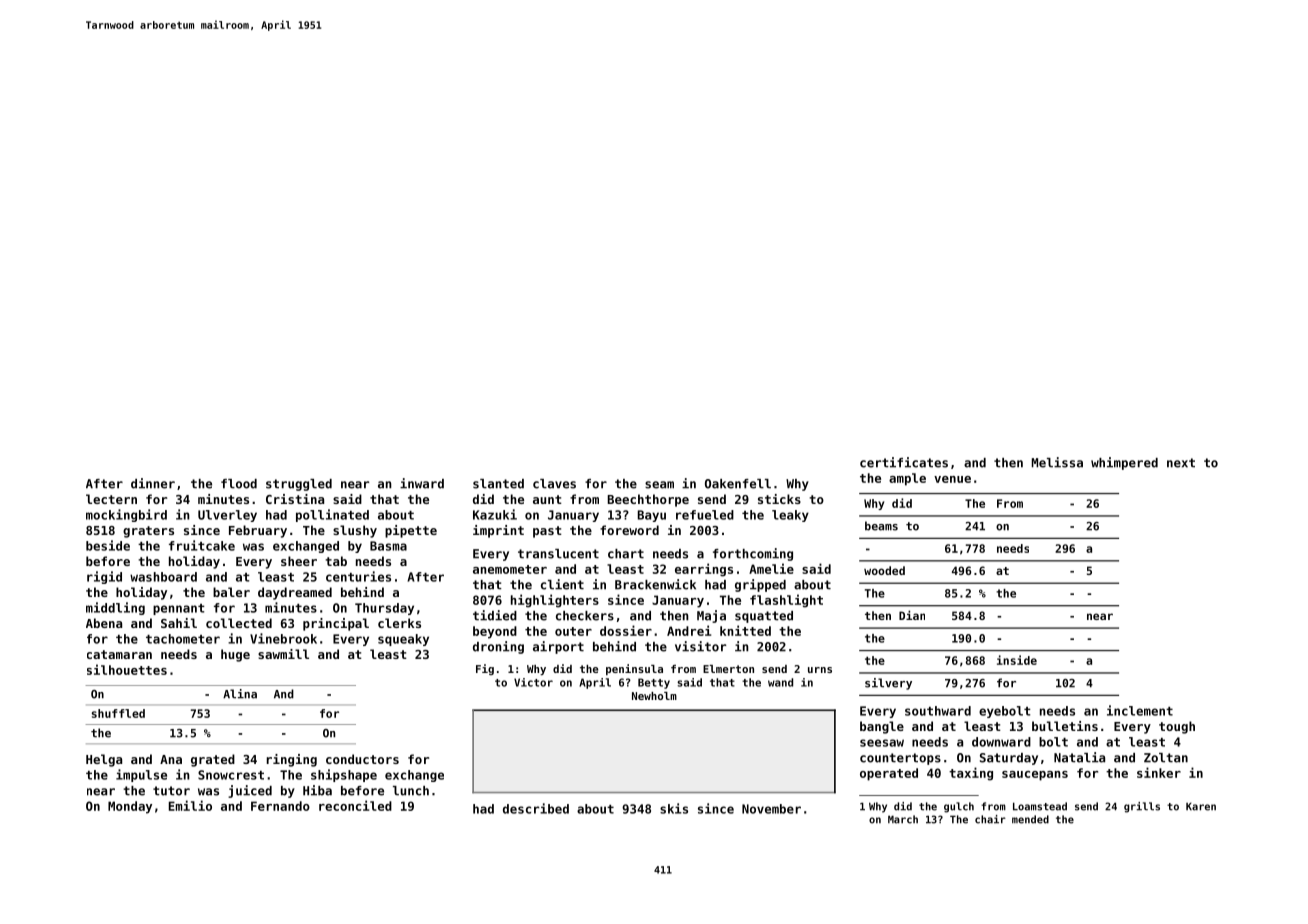 This screenshot has height=924, width=1308. I want to click on described, so click(536, 808).
